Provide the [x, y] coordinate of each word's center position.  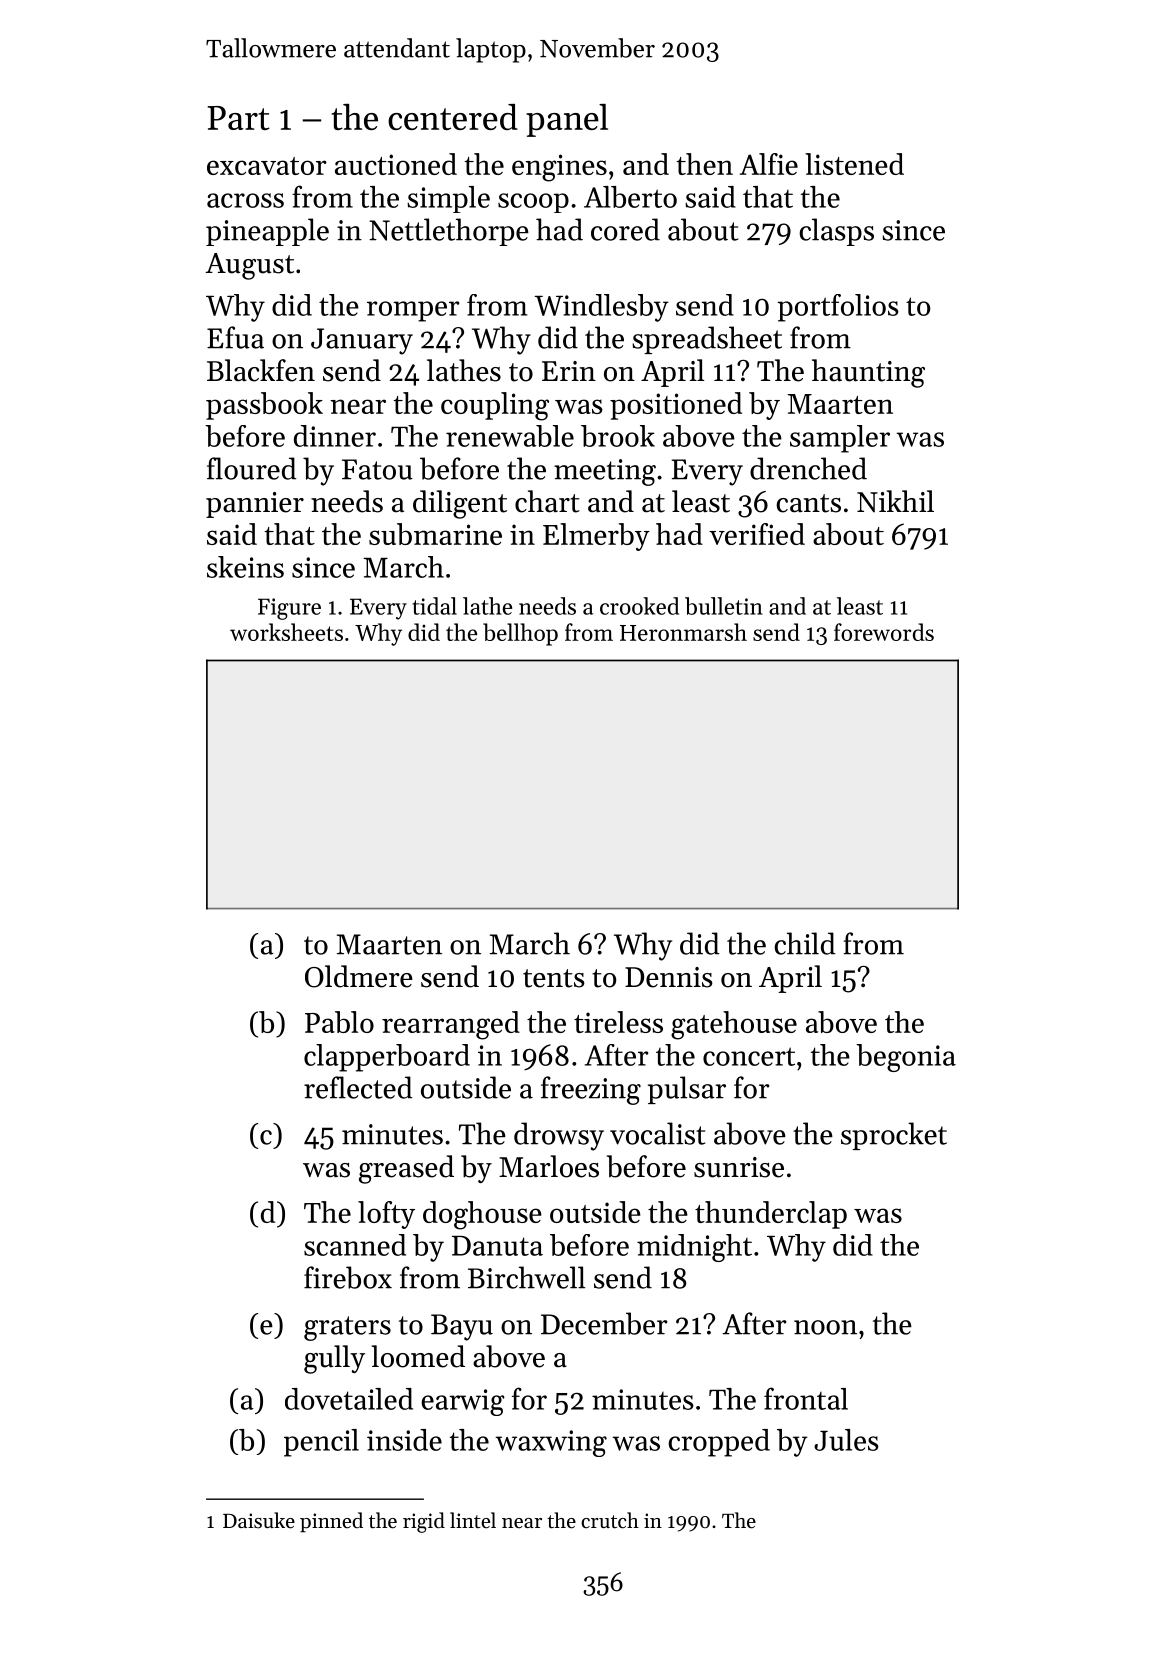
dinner [335, 436]
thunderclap [771, 1215]
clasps [836, 232]
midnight [694, 1248]
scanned [355, 1245]
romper [413, 311]
